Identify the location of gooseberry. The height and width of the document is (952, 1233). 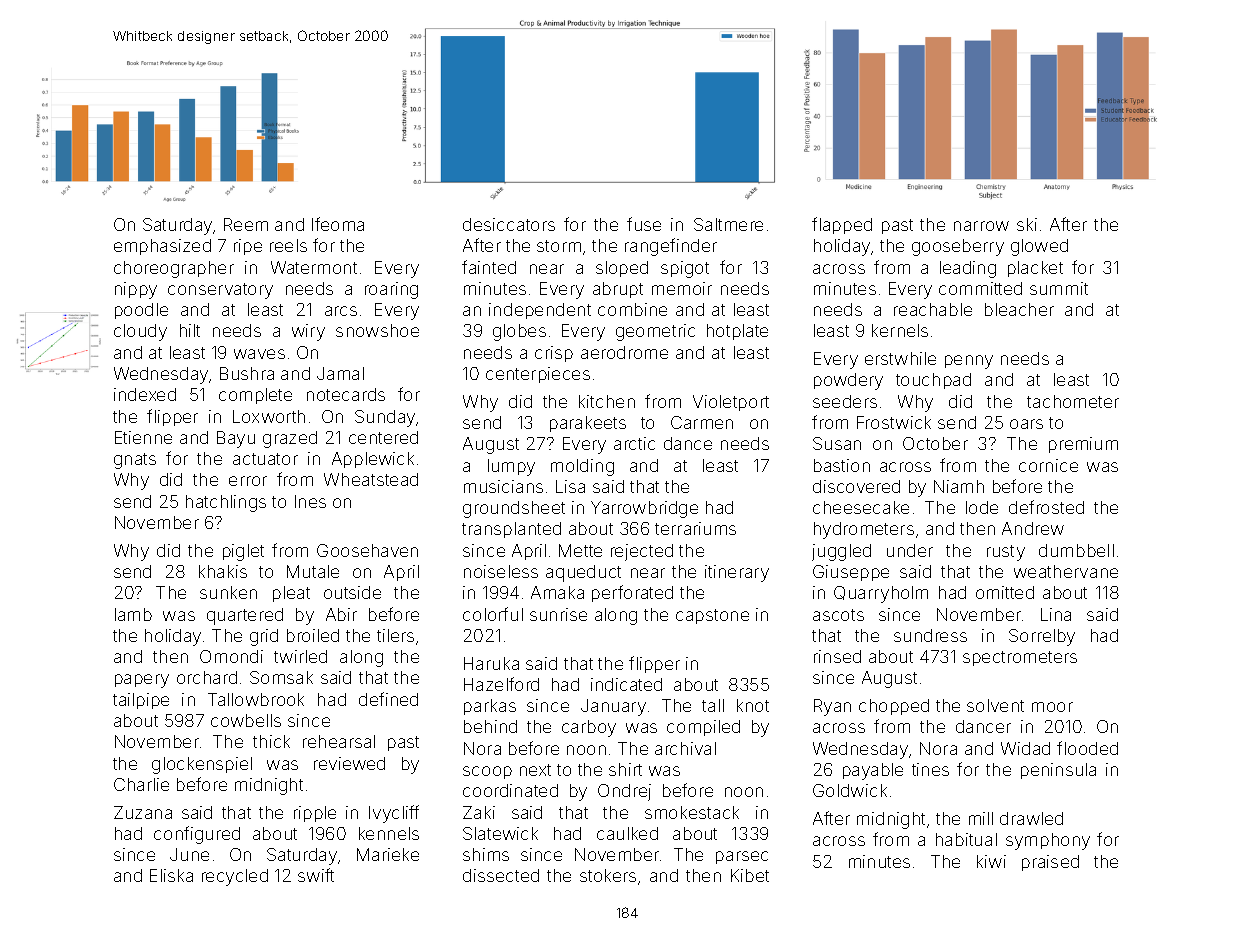
(958, 247).
